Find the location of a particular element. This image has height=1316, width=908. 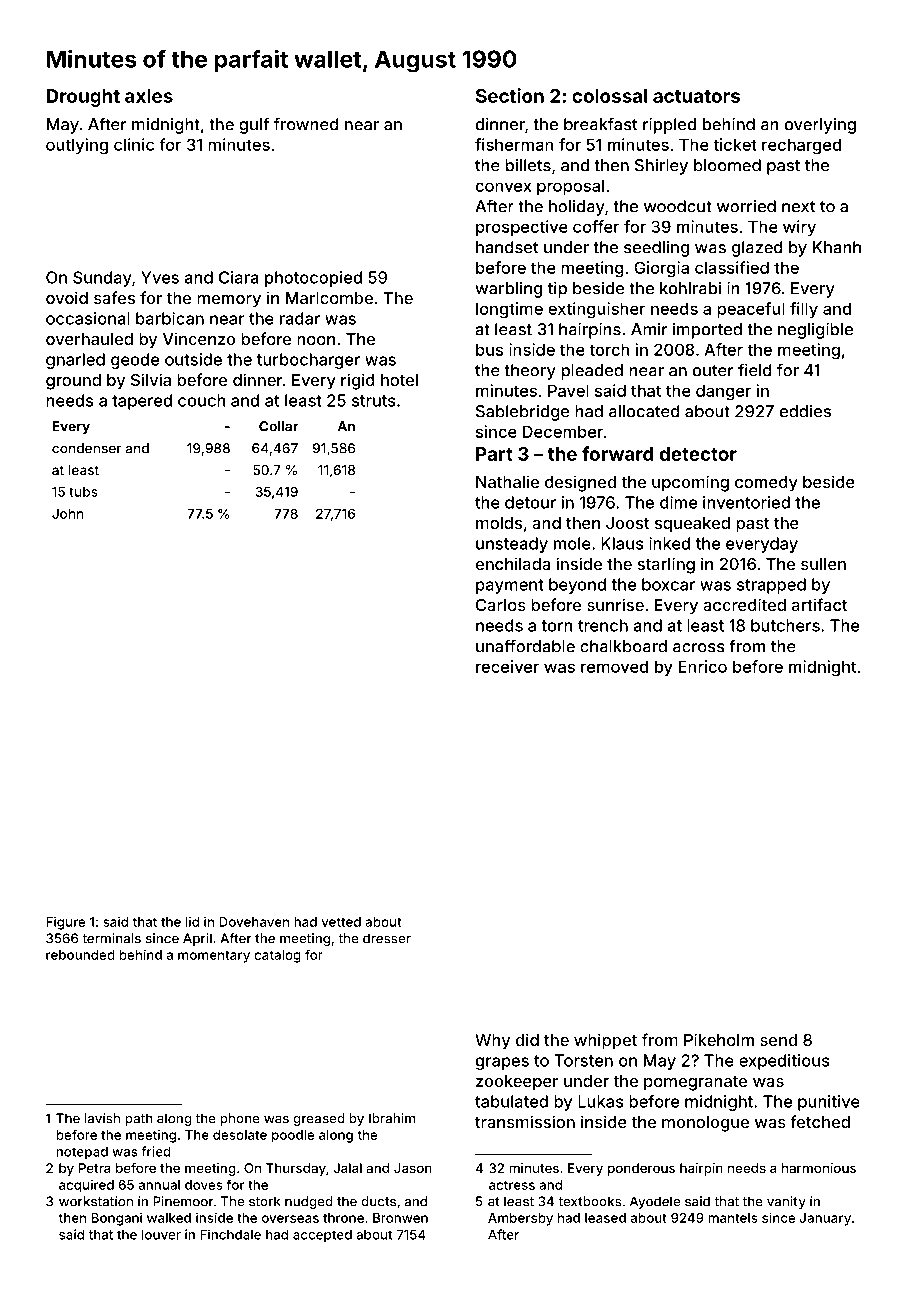

theory is located at coordinates (530, 372).
